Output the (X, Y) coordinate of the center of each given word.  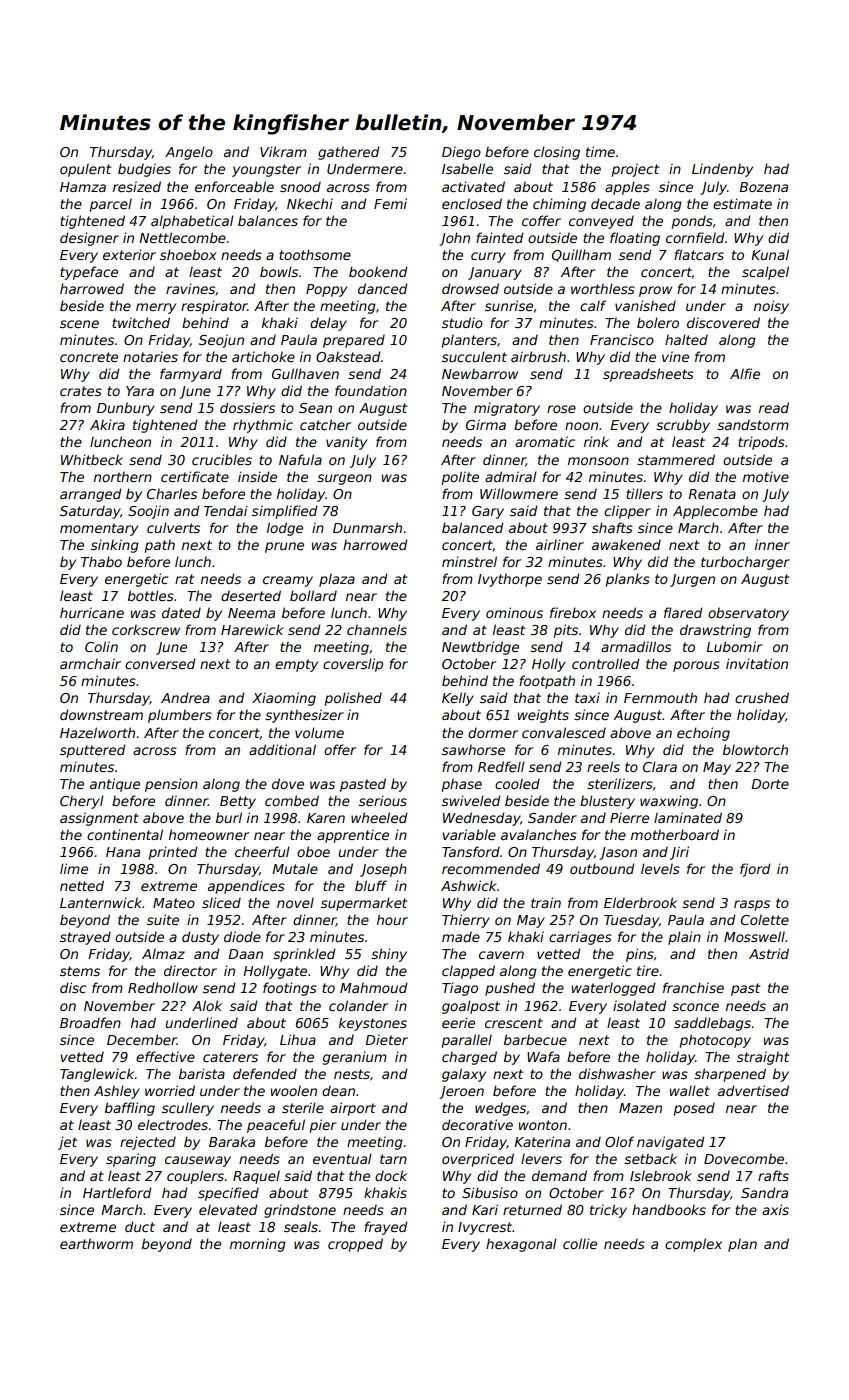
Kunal (770, 254)
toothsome (315, 254)
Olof (619, 1141)
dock (391, 1175)
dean (338, 1090)
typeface (89, 273)
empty (296, 665)
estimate (742, 203)
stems (80, 971)
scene (79, 324)
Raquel (256, 1177)
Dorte (770, 784)
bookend (378, 271)
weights (543, 716)
